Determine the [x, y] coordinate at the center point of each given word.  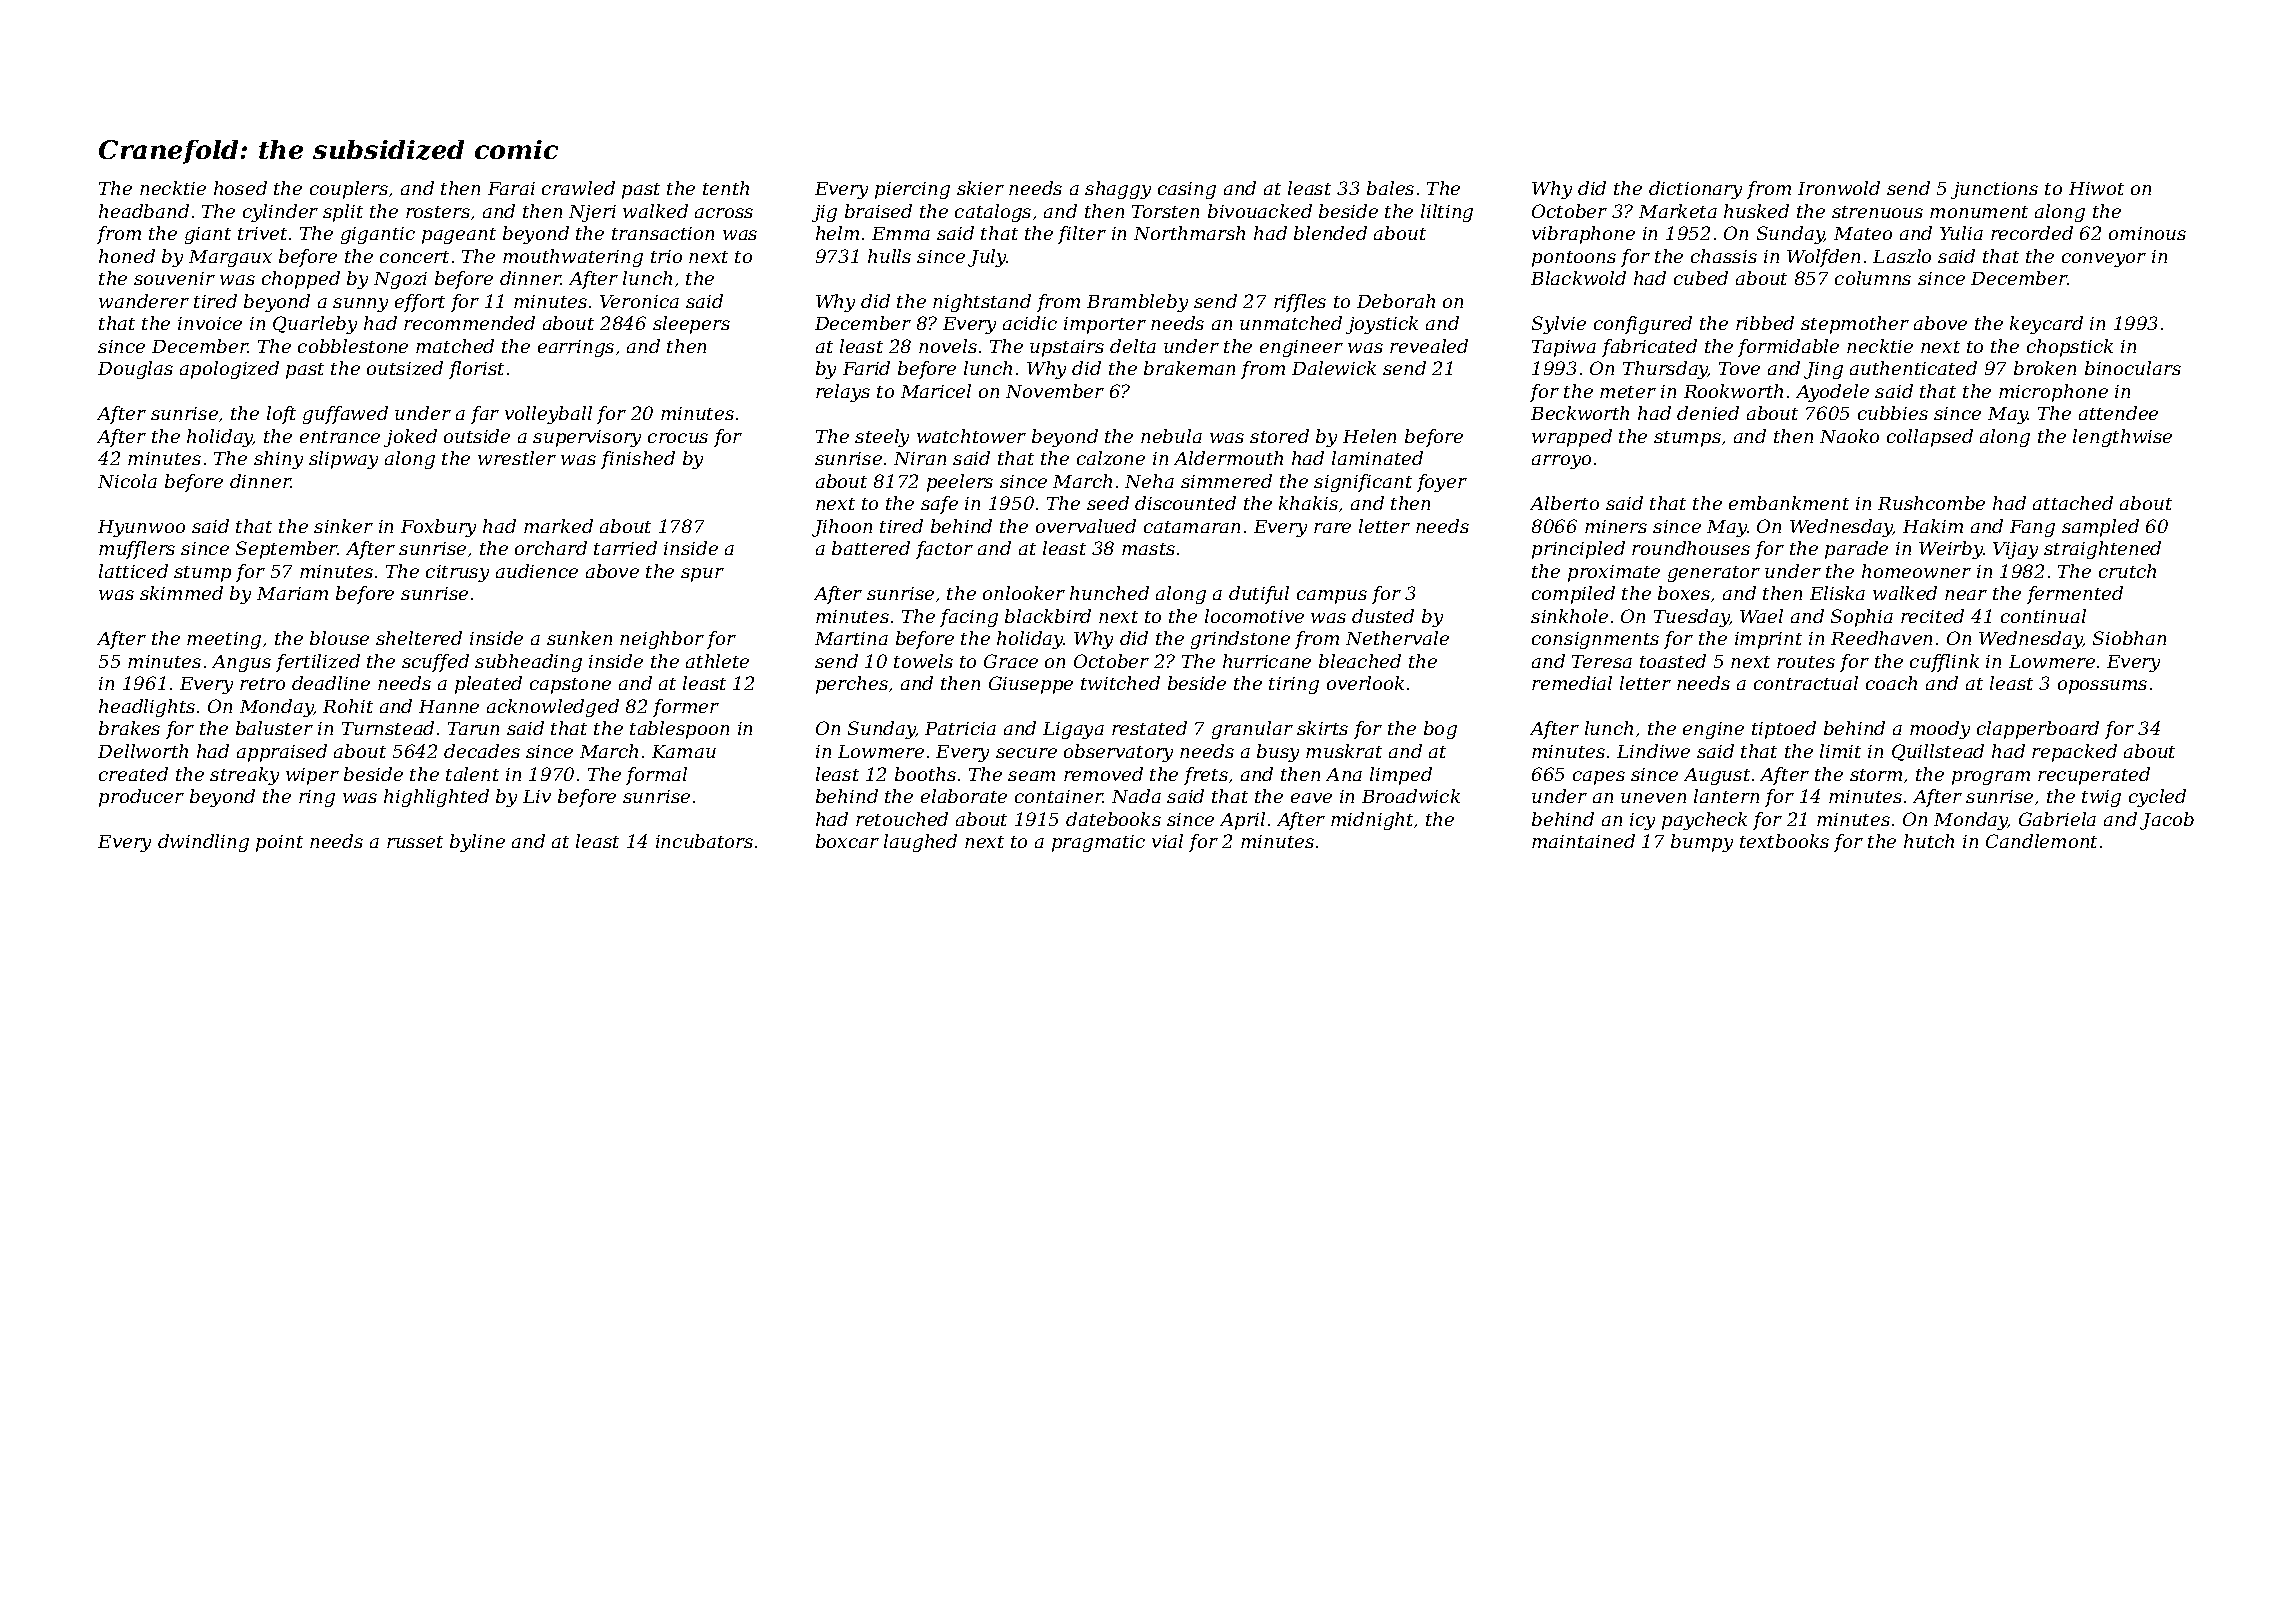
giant [208, 235]
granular [1252, 730]
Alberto [1564, 503]
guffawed [345, 415]
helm [837, 233]
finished [638, 460]
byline [477, 843]
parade [1856, 550]
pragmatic [1098, 843]
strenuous [1877, 212]
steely [882, 438]
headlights [147, 708]
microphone [2053, 393]
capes [1599, 778]
